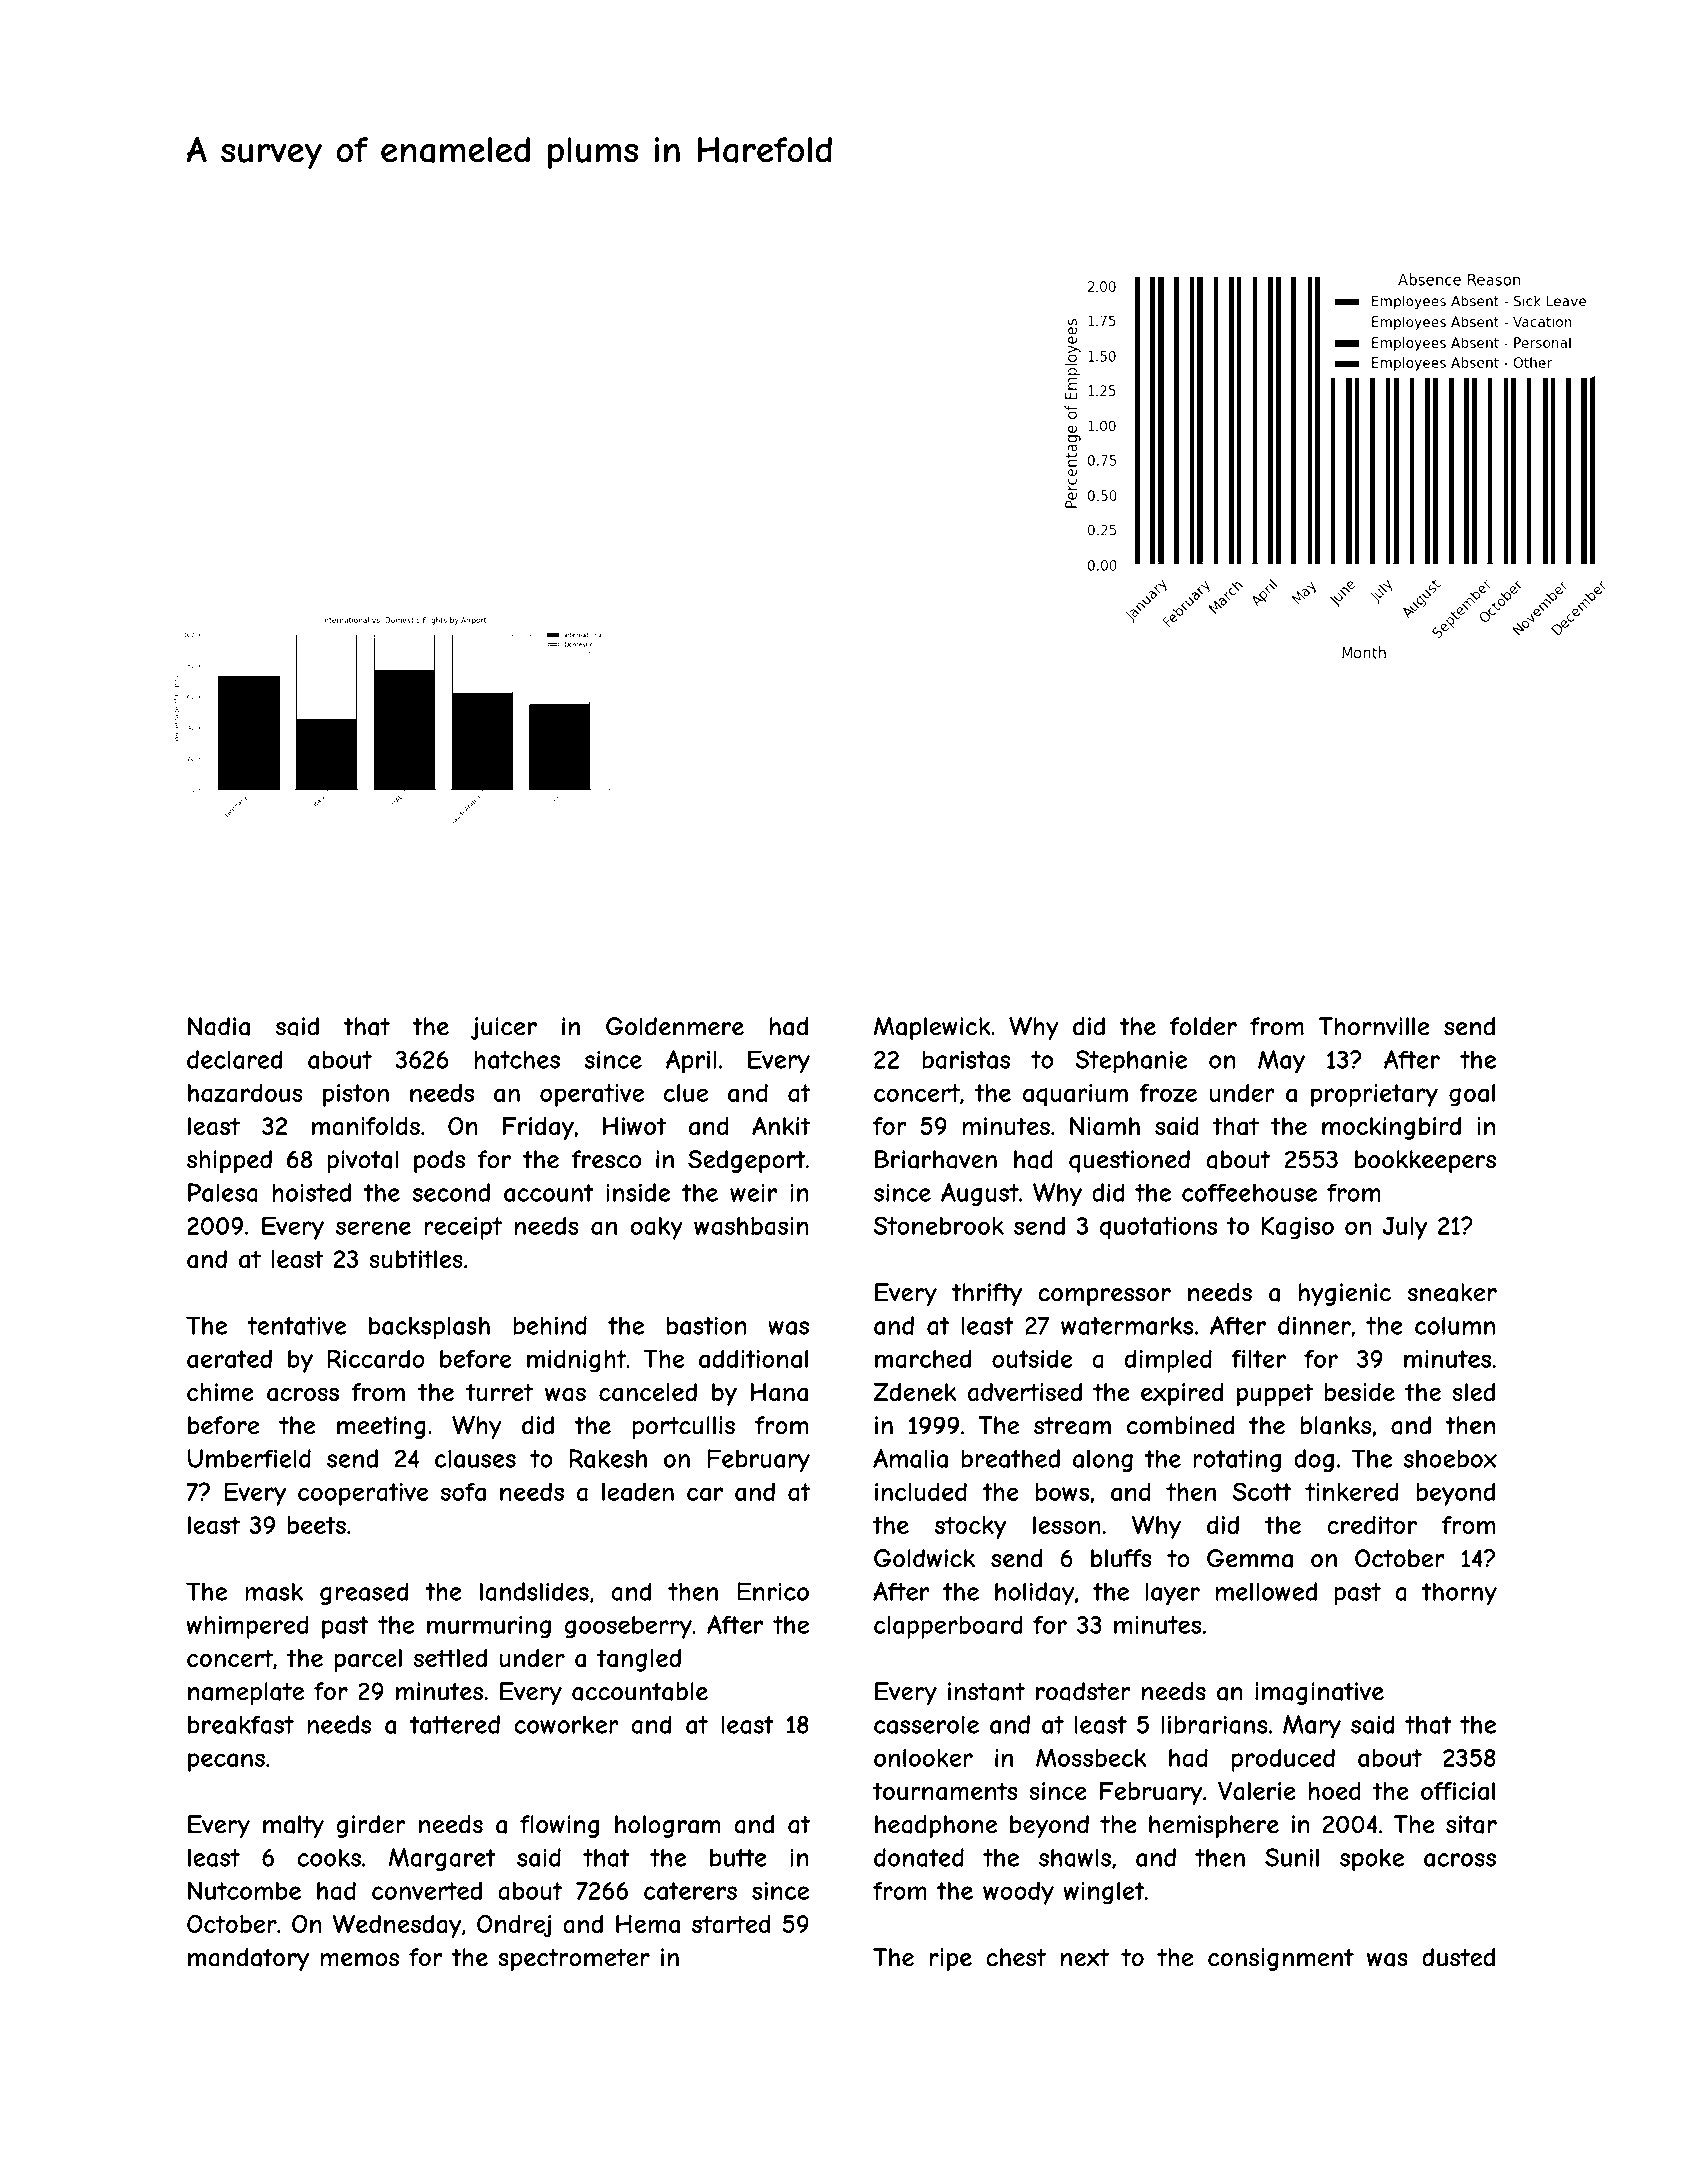 The image size is (1683, 2178). What do you see at coordinates (244, 1890) in the document?
I see `Nutcombe` at bounding box center [244, 1890].
